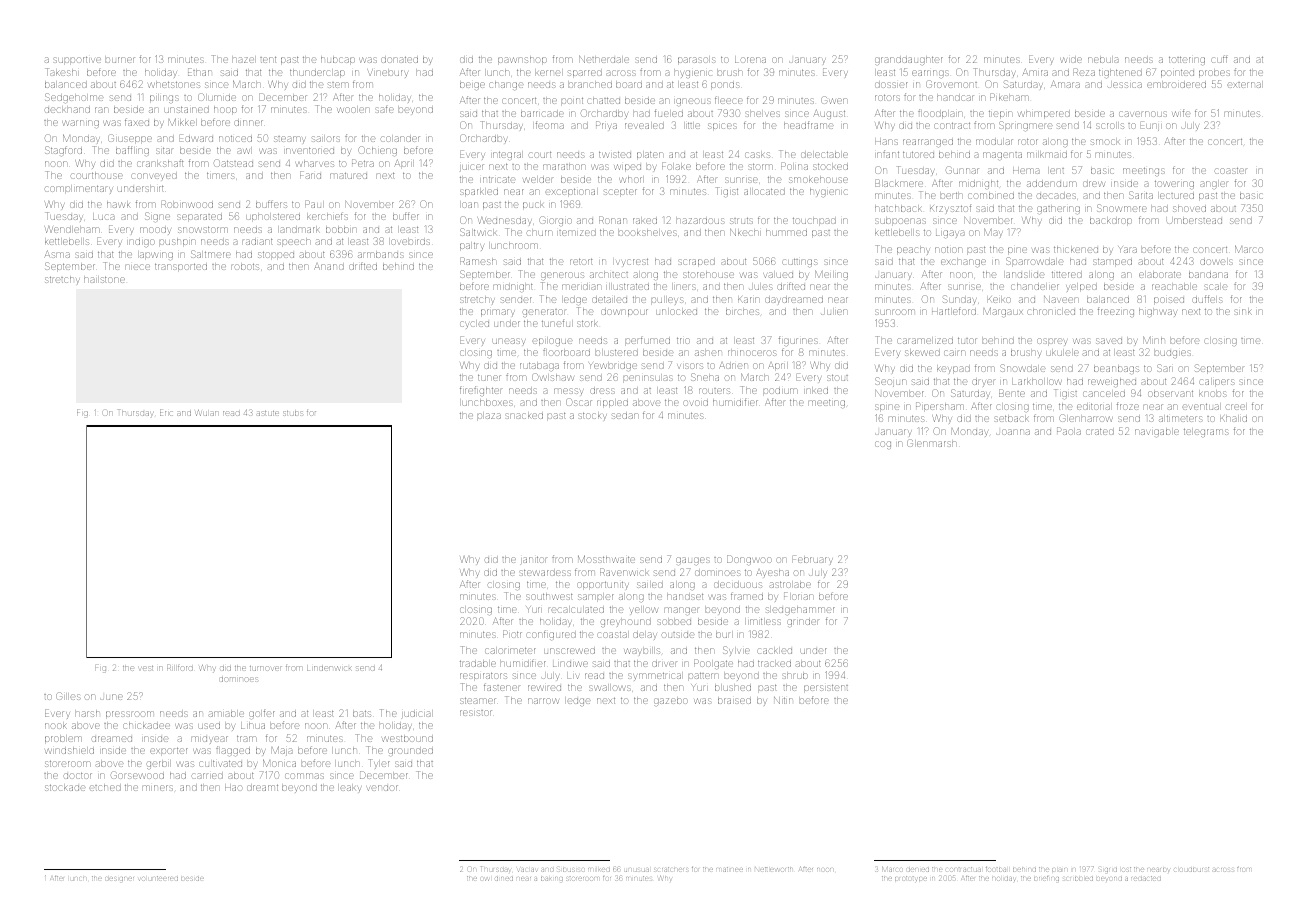 The height and width of the screenshot is (924, 1308). I want to click on fleece, so click(729, 100).
